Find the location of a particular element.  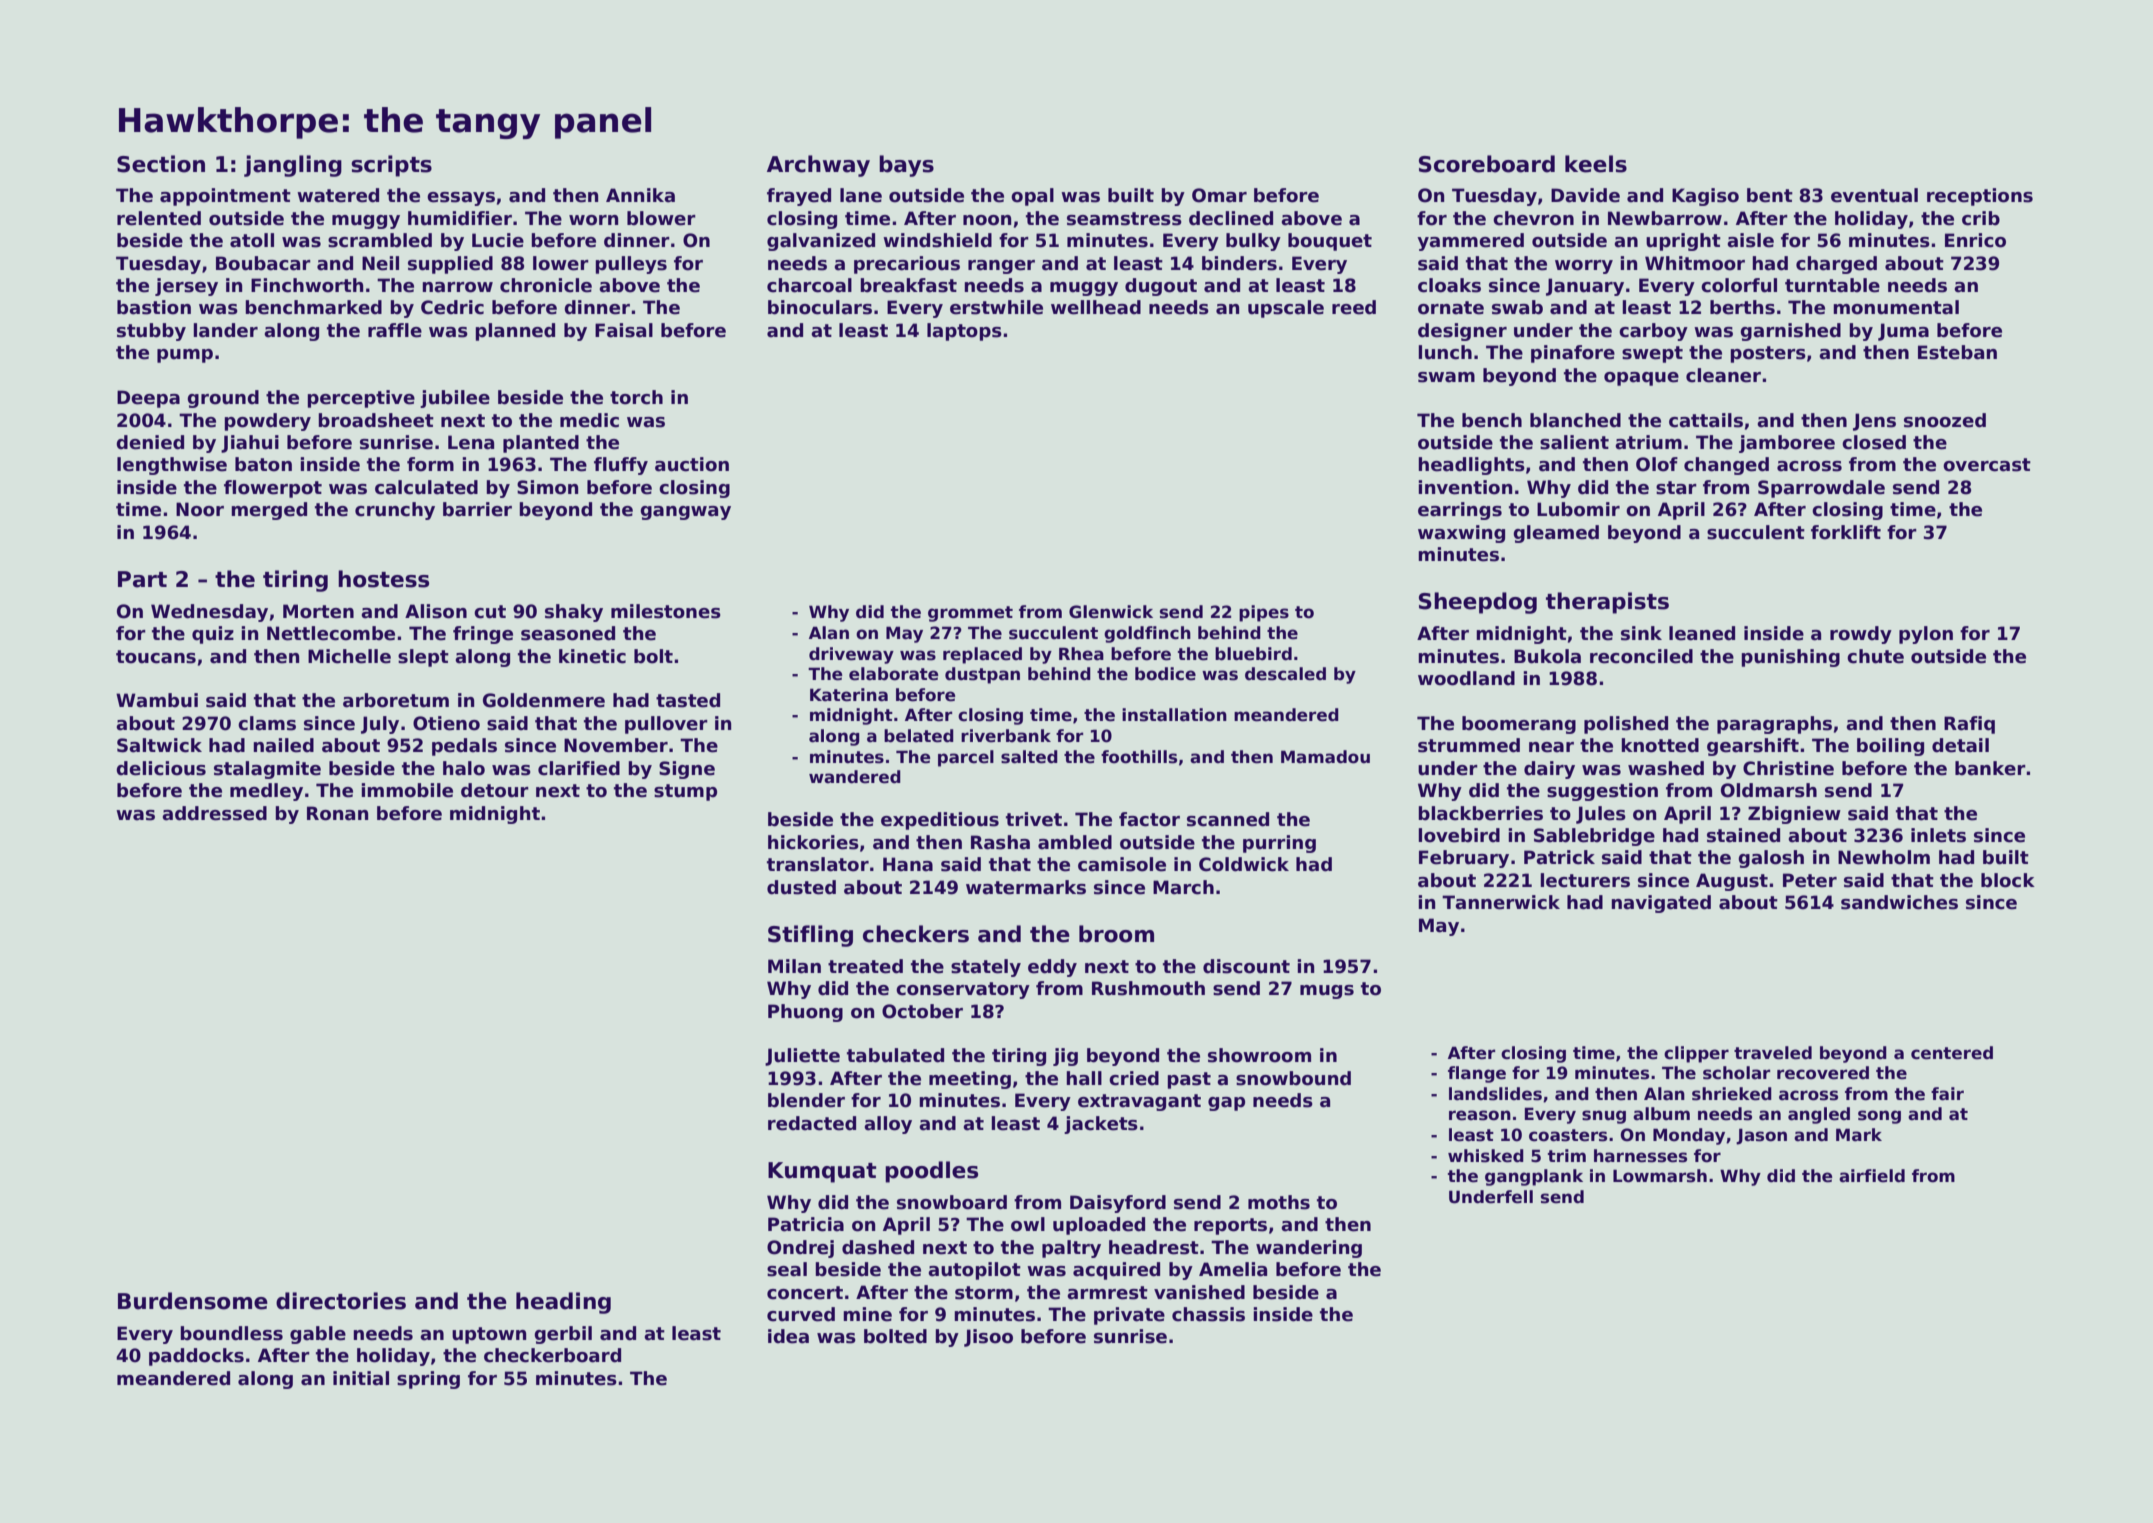

Finchworth is located at coordinates (307, 285).
